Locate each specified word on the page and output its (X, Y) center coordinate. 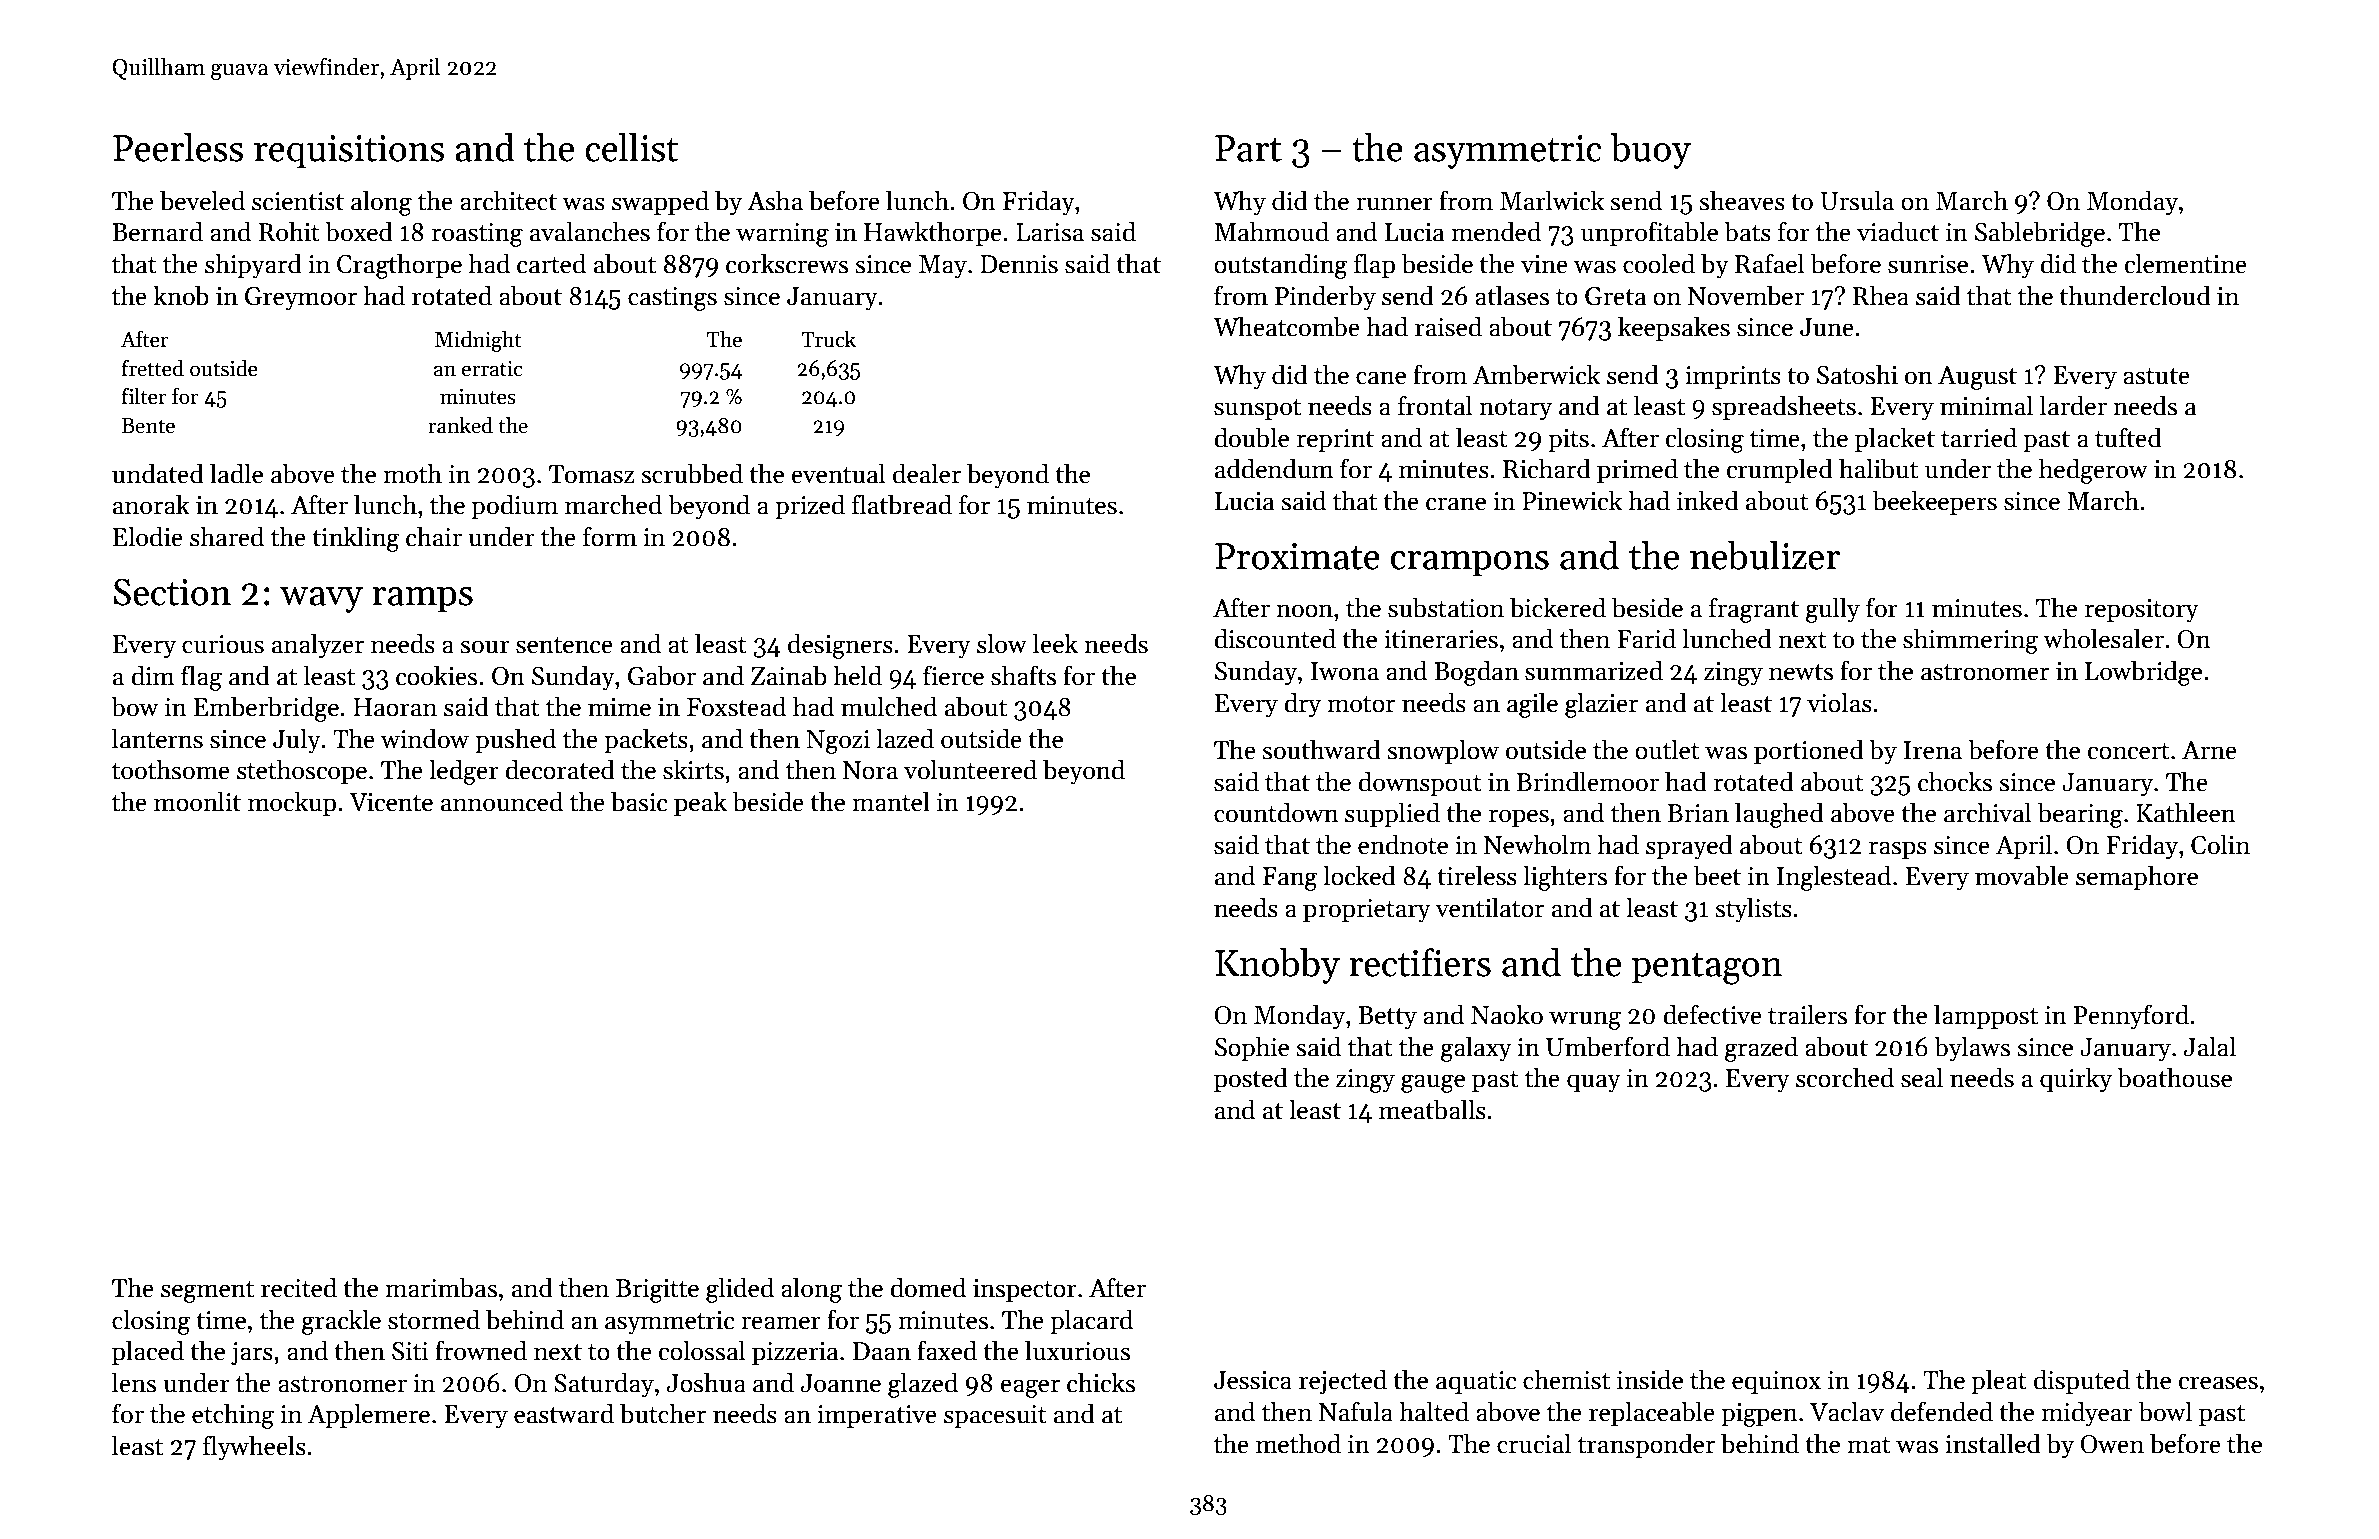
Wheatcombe (1286, 326)
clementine (2186, 263)
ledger (464, 772)
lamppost (1986, 1016)
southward (1322, 749)
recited (299, 1287)
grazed (1761, 1049)
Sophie (1252, 1048)
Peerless (178, 147)
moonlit (197, 801)
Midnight (478, 341)
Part (1248, 148)
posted (1251, 1079)
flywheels (254, 1448)
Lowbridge (2143, 673)
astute (2156, 376)
